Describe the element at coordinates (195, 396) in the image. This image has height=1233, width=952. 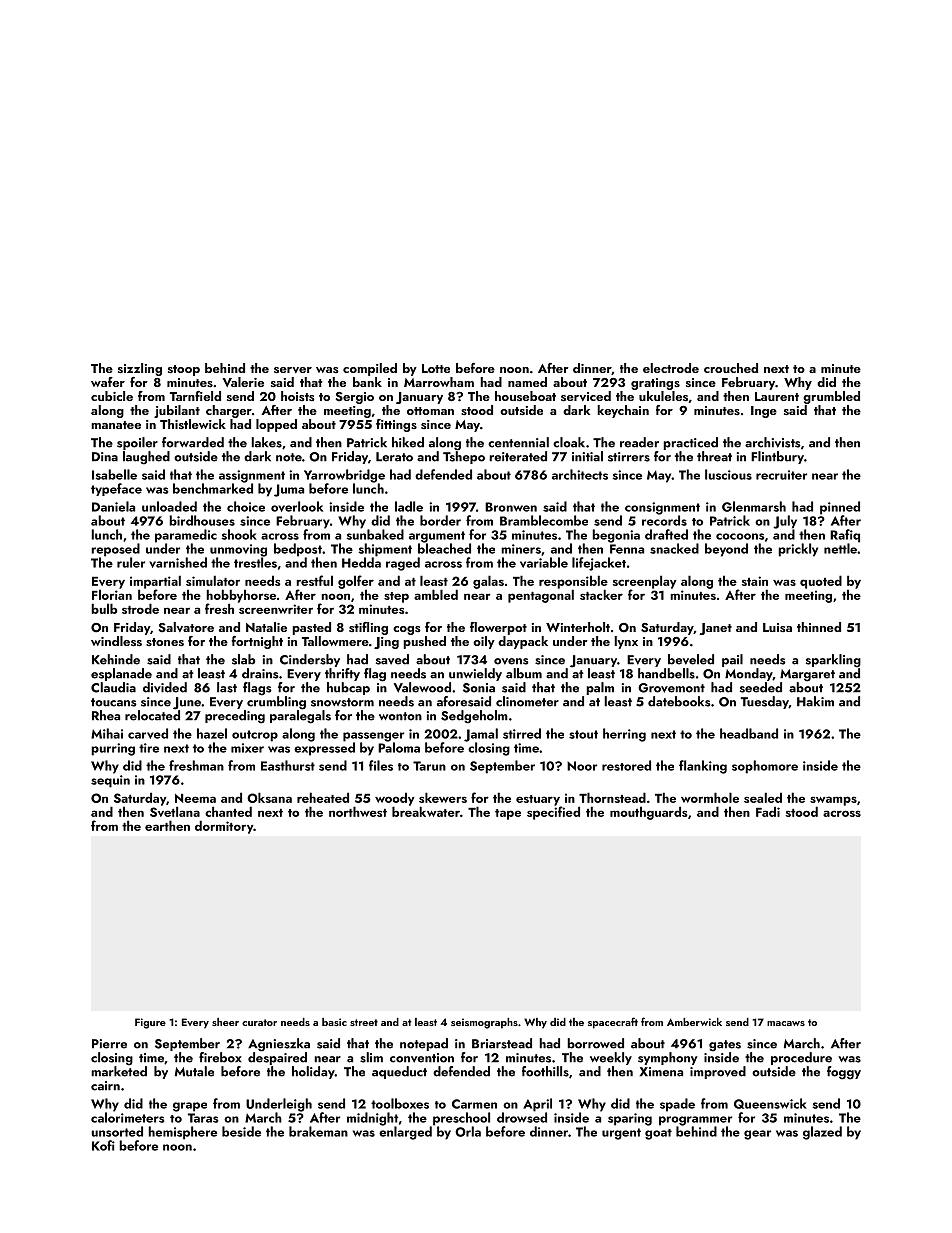
I see `Tarnfield` at that location.
